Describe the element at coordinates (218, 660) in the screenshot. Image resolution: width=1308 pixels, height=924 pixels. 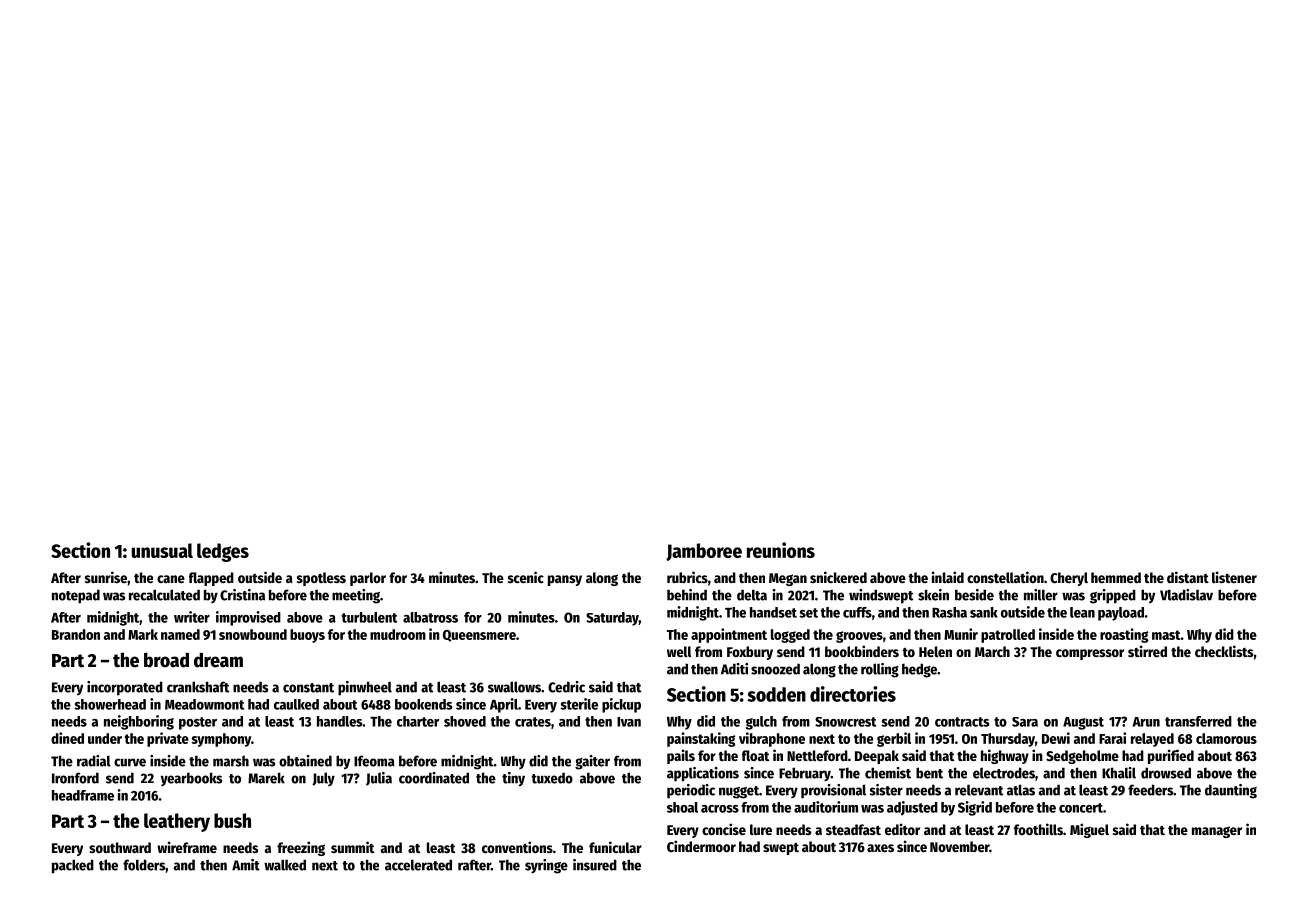
I see `dream` at that location.
